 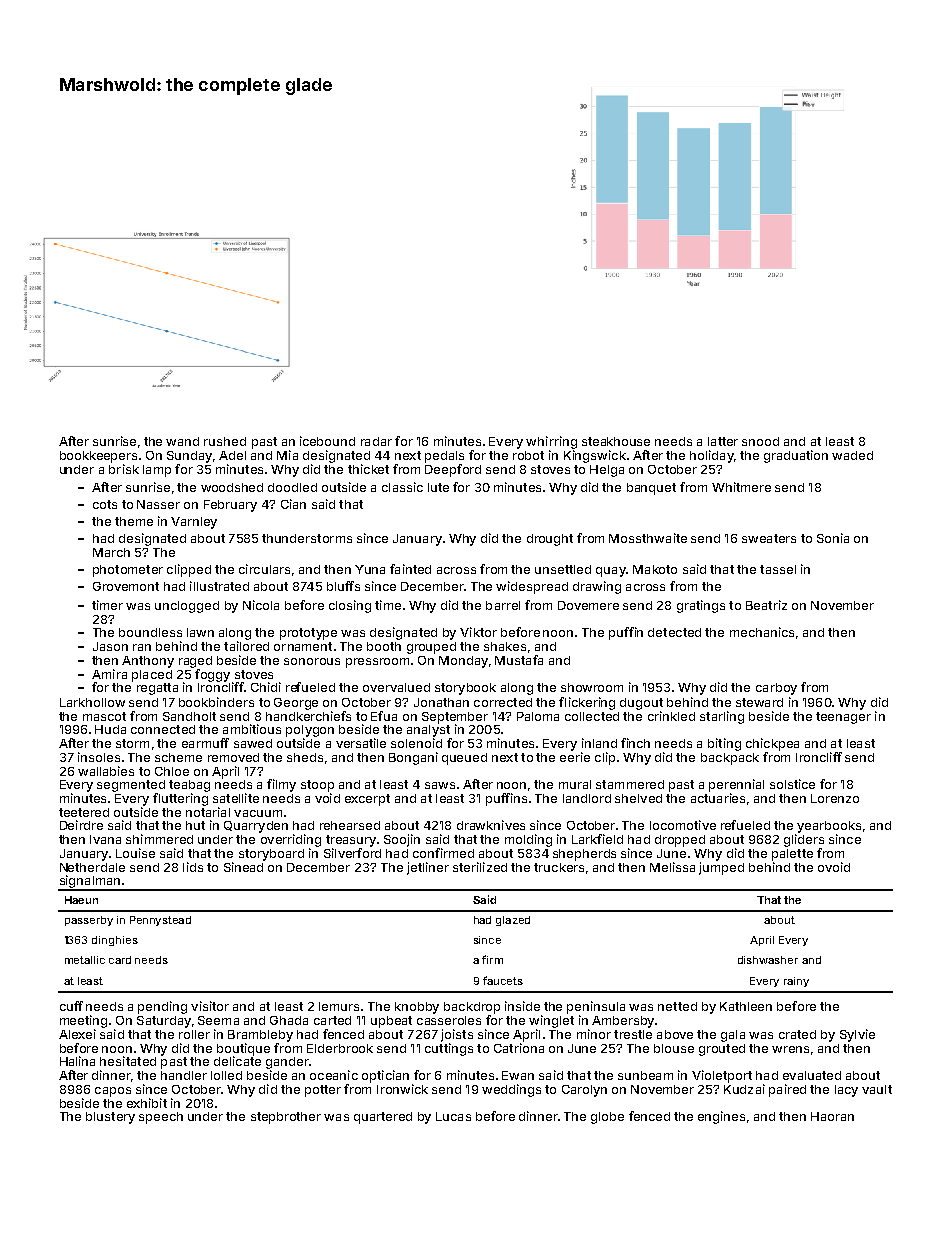 I want to click on gander, so click(x=287, y=1063).
